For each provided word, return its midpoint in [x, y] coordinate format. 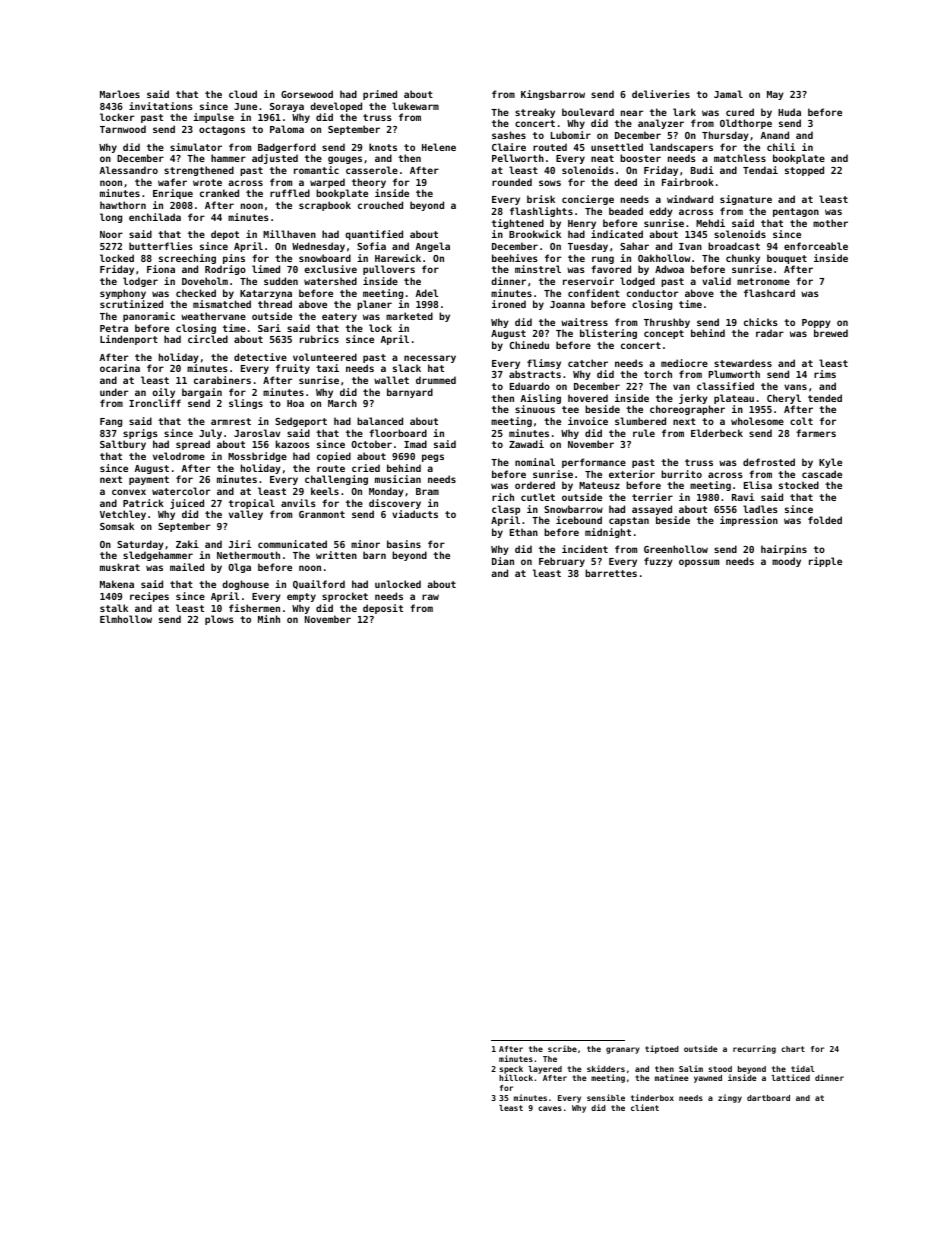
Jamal [728, 94]
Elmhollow [126, 619]
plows [219, 620]
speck [511, 1070]
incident [585, 549]
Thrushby [667, 323]
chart [793, 1049]
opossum [699, 563]
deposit [383, 609]
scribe [562, 1048]
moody [786, 562]
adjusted [275, 159]
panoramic [149, 317]
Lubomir [571, 135]
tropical [252, 504]
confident [594, 293]
